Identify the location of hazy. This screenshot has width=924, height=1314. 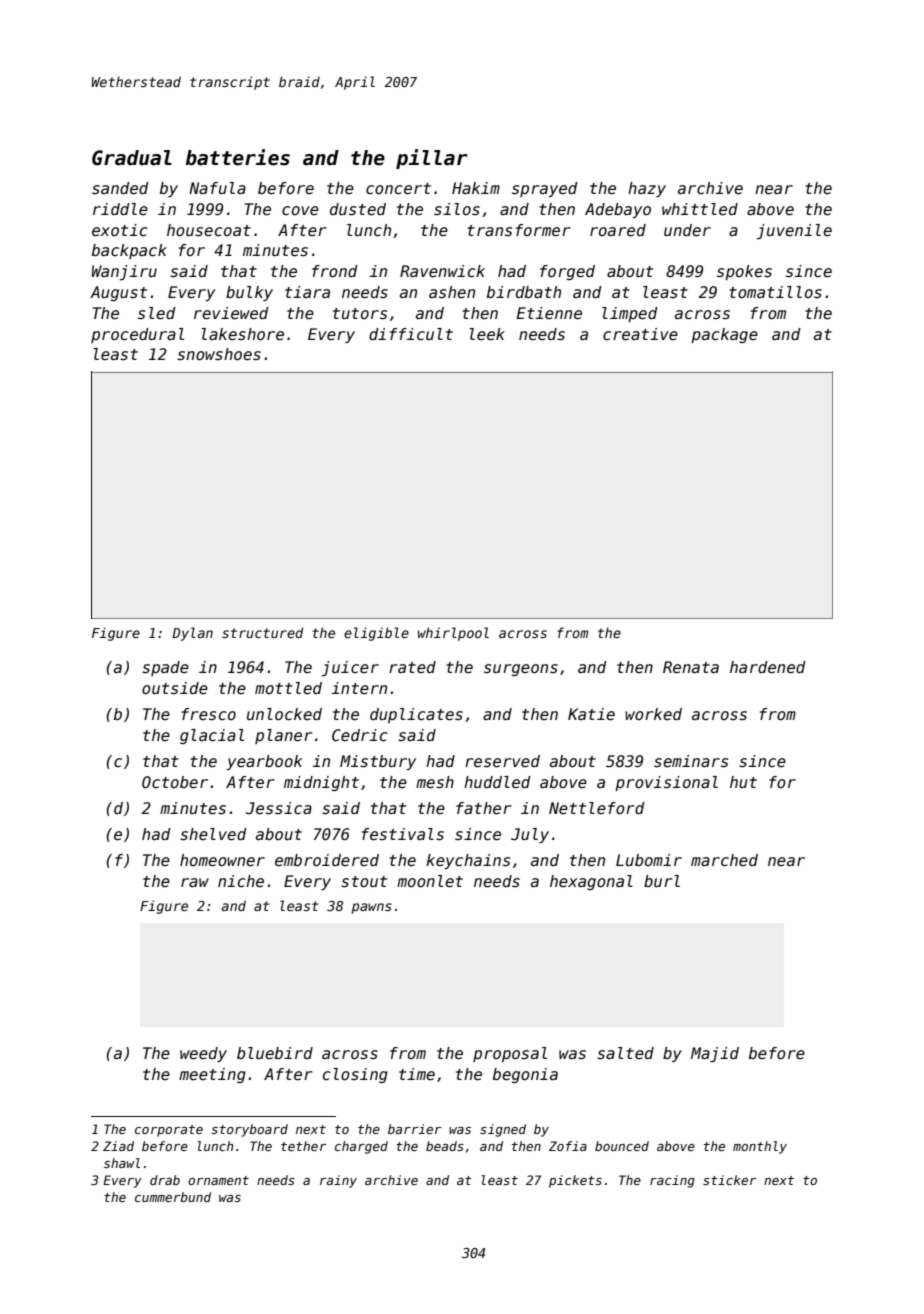
(647, 189).
